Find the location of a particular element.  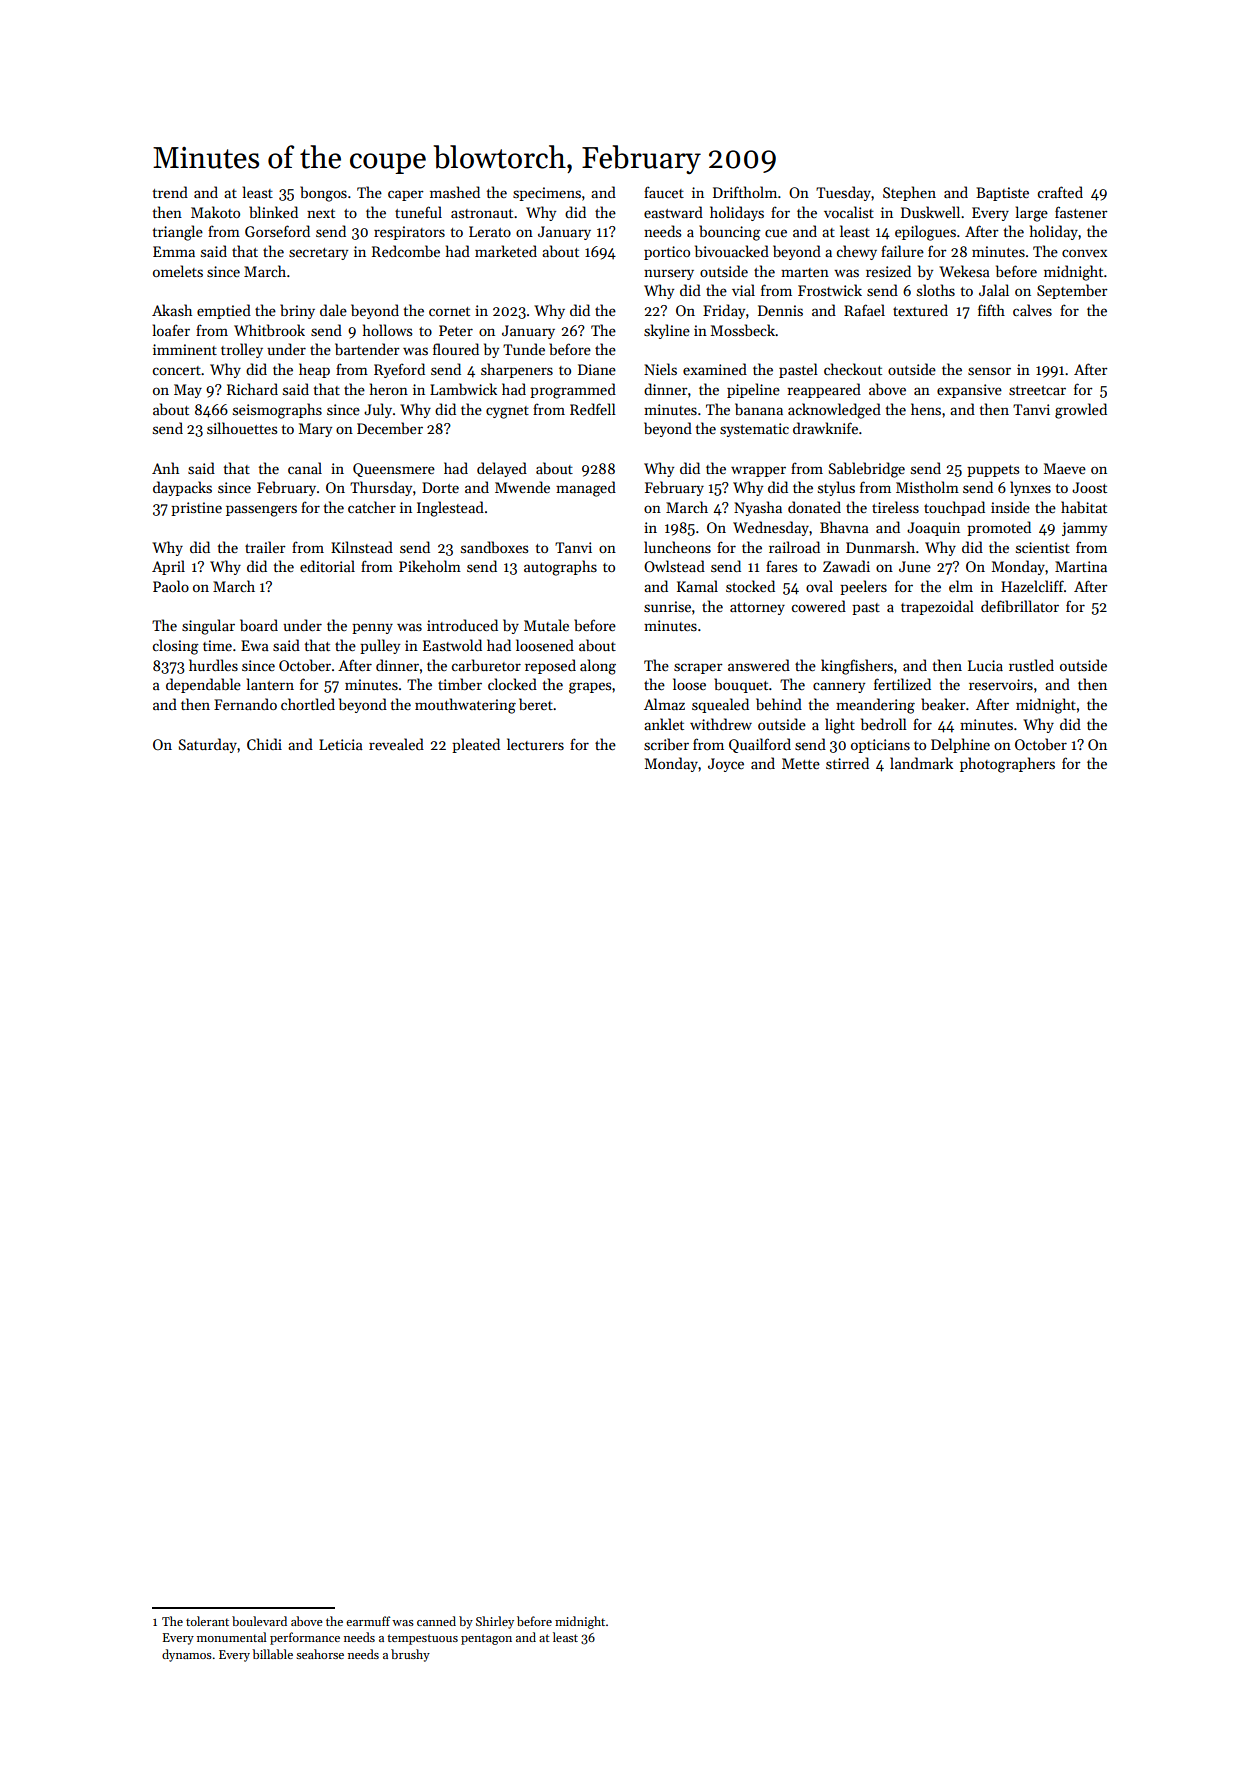

Joyce is located at coordinates (726, 765).
